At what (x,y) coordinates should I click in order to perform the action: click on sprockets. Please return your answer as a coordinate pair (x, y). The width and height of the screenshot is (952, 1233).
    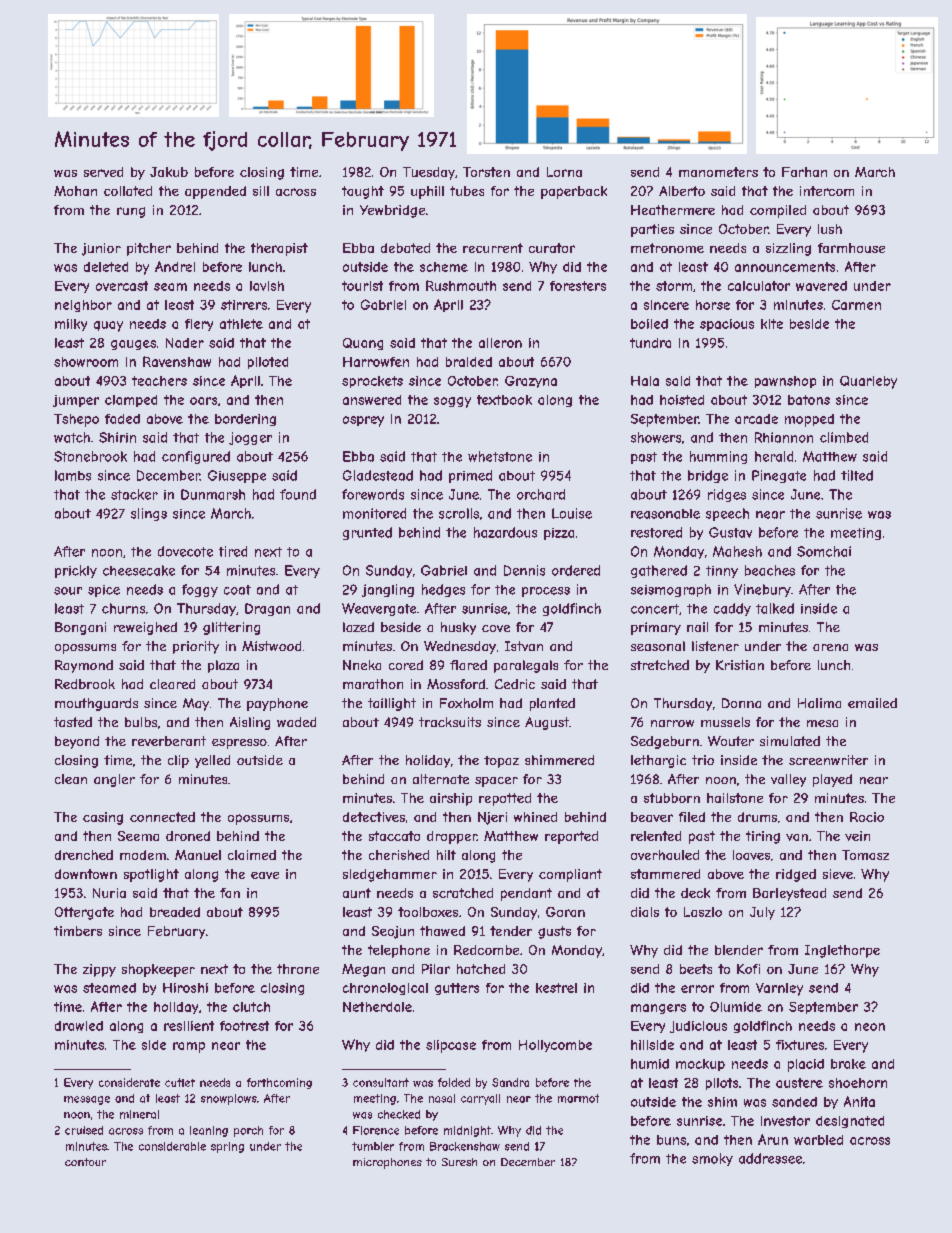
    Looking at the image, I should click on (372, 382).
